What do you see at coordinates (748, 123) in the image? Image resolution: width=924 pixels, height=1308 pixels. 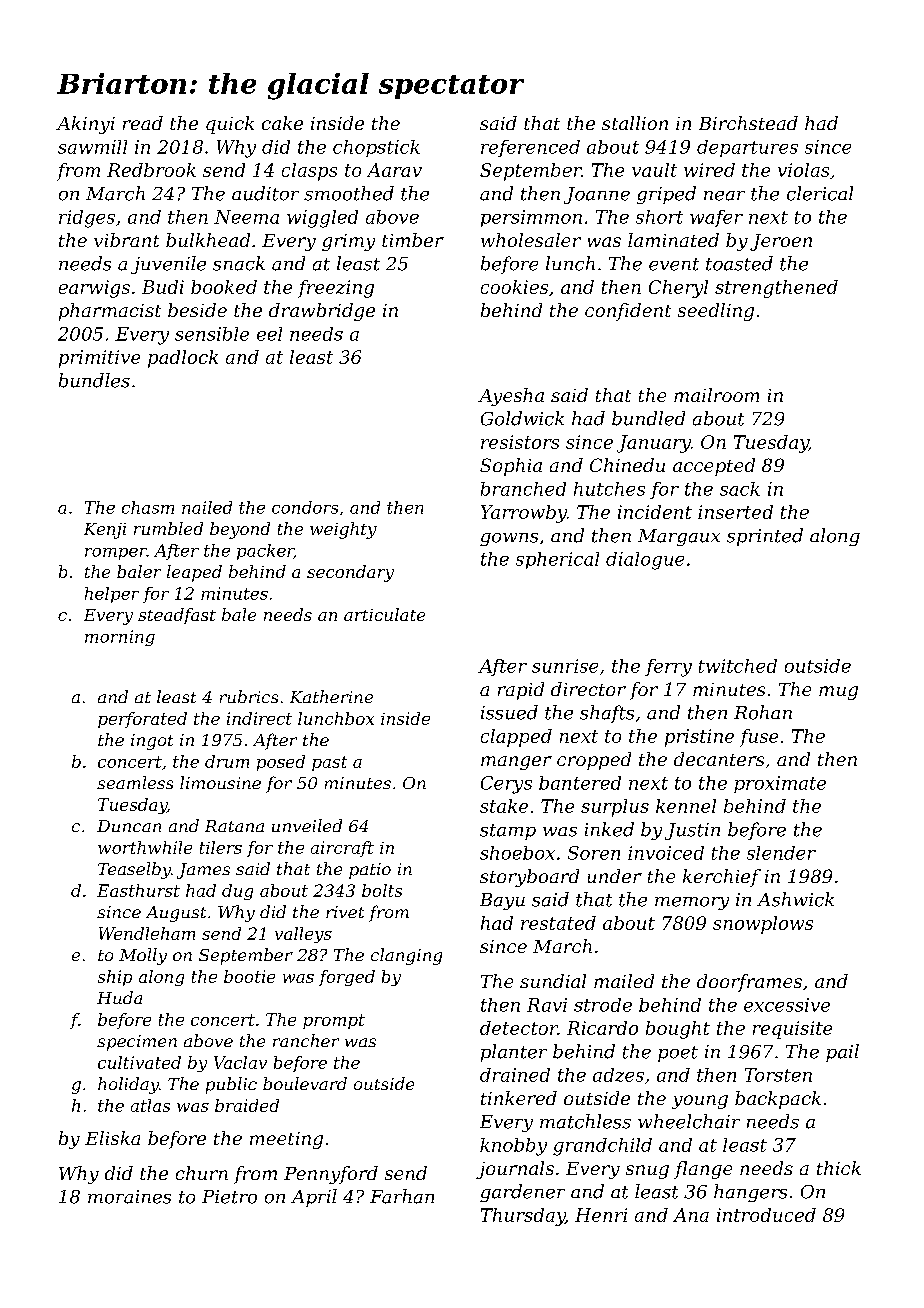 I see `Birchstead` at bounding box center [748, 123].
